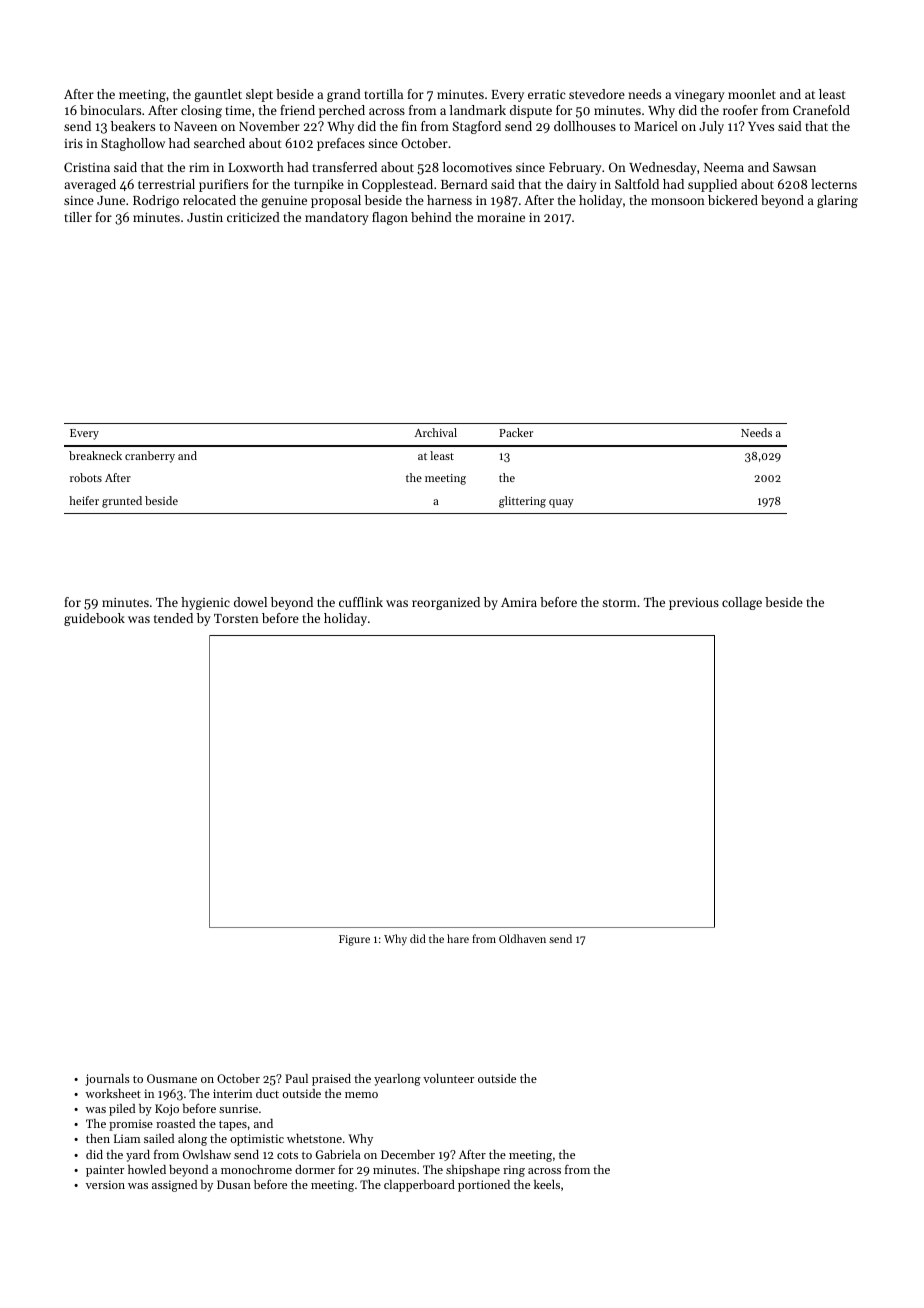  Describe the element at coordinates (547, 1184) in the screenshot. I see `keels` at that location.
